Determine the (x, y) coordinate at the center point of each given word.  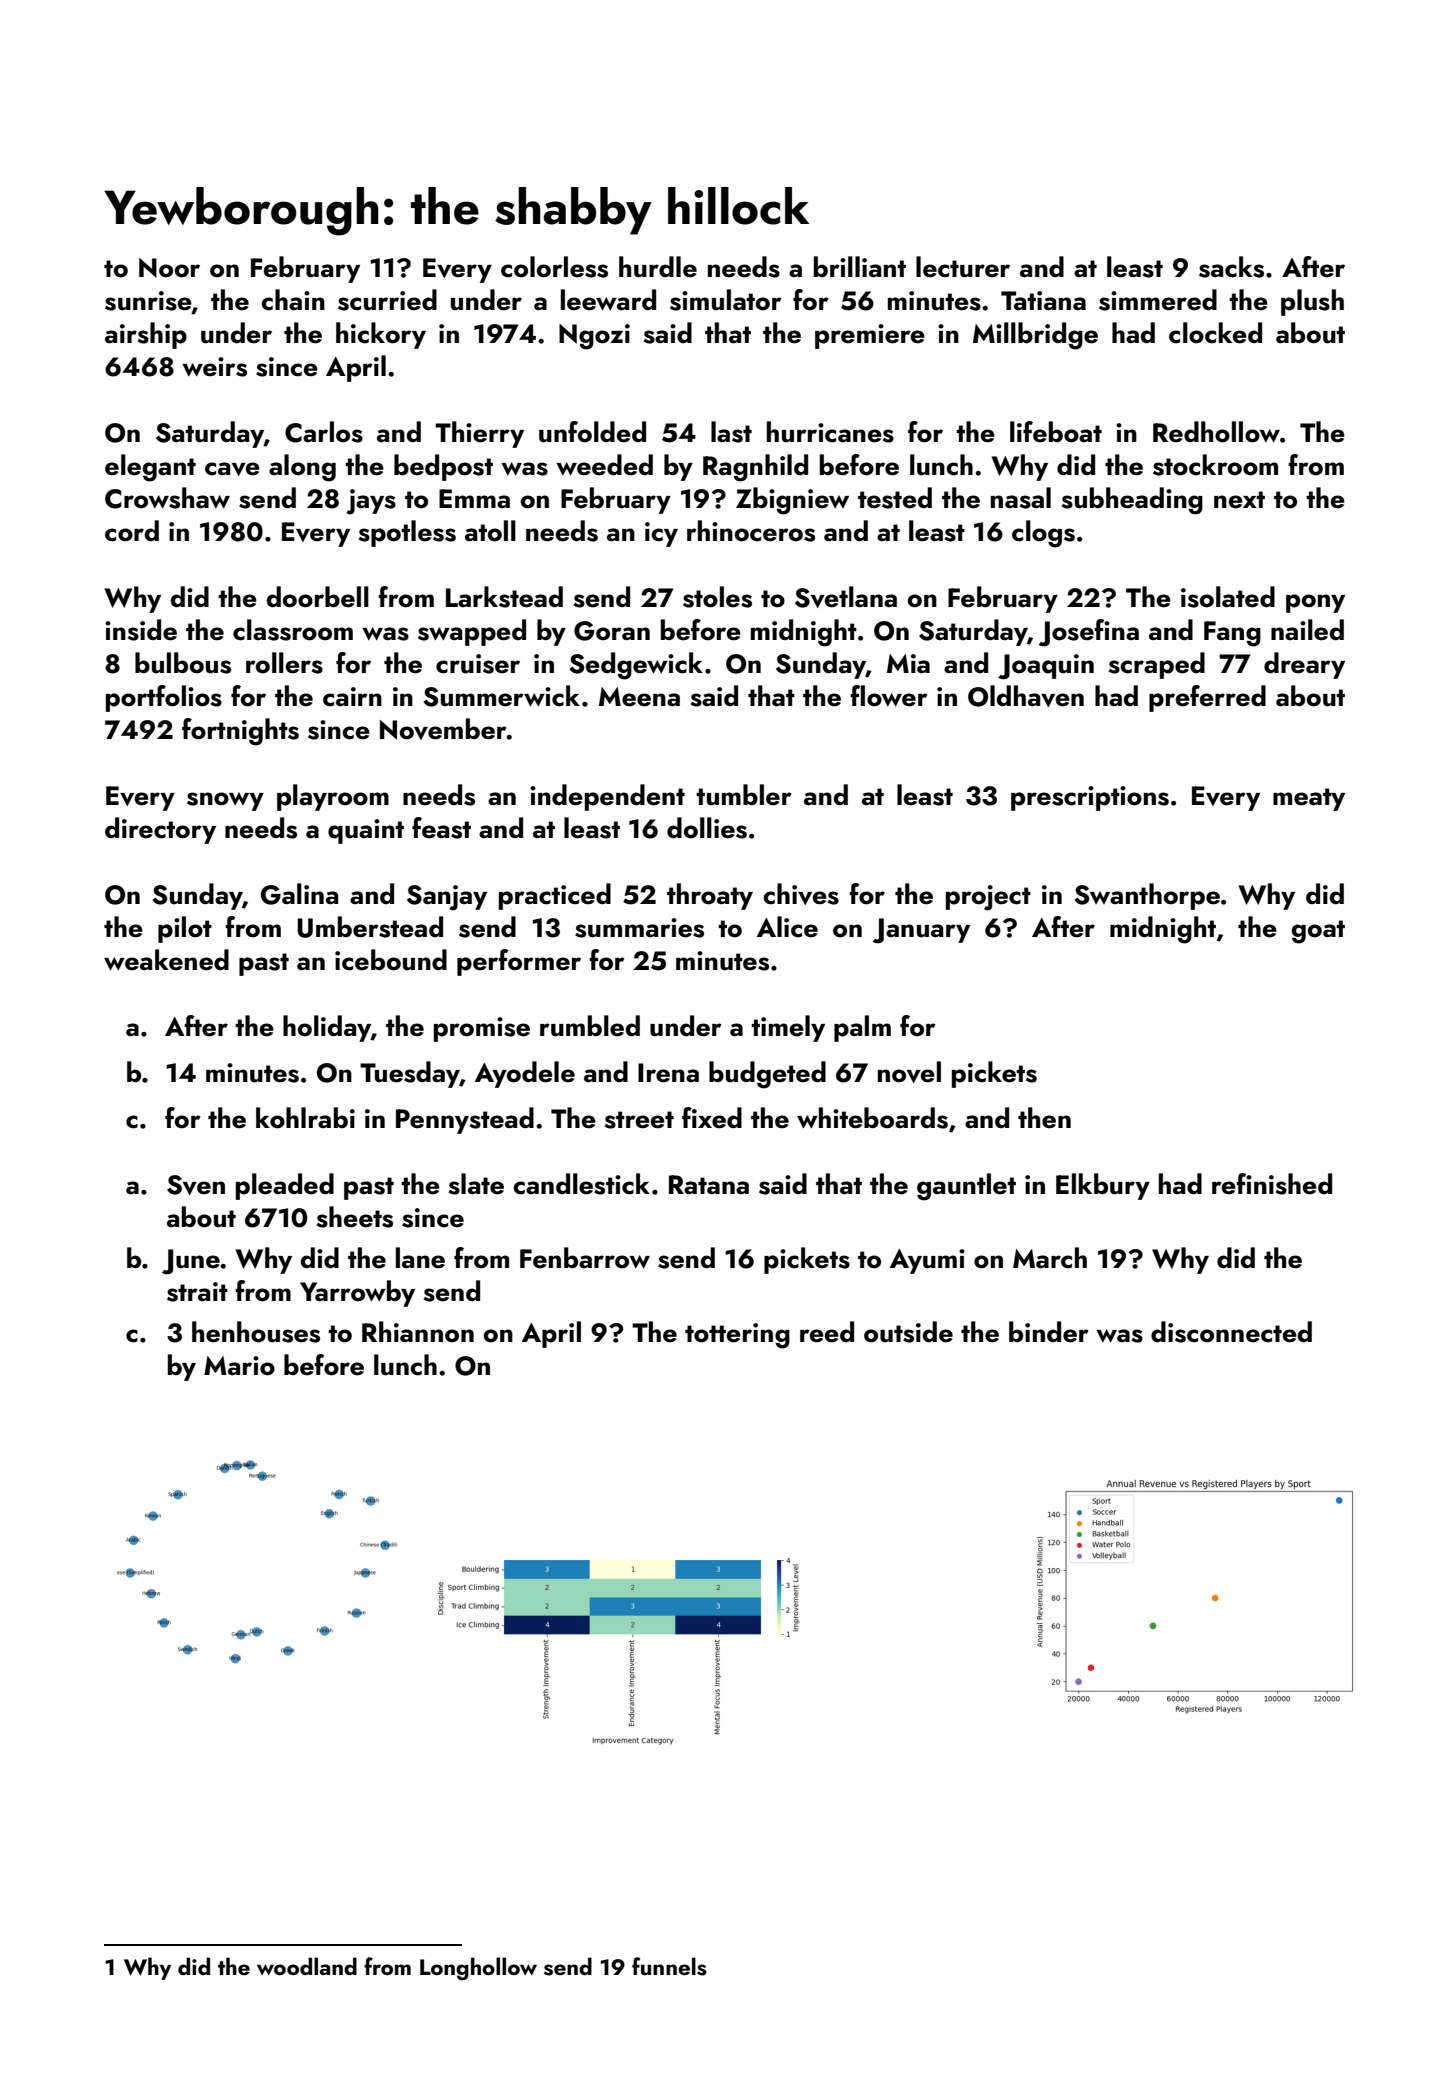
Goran (612, 631)
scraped (1157, 665)
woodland (307, 1966)
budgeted (767, 1075)
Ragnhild (755, 468)
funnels (669, 1966)
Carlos (324, 432)
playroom (333, 797)
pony (1315, 603)
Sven (196, 1185)
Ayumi (927, 1261)
